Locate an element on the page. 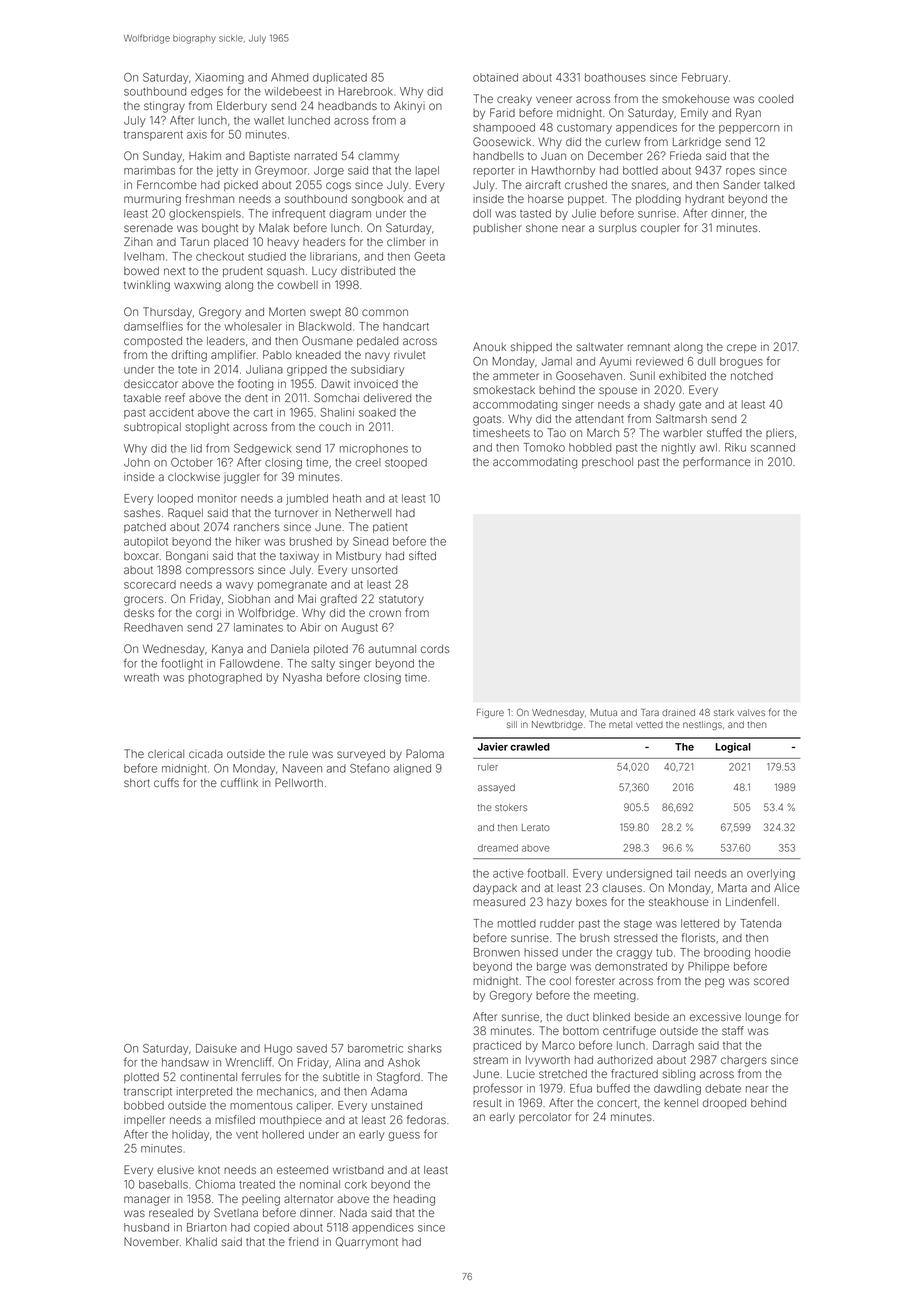 The image size is (924, 1308). jumbled is located at coordinates (307, 499).
